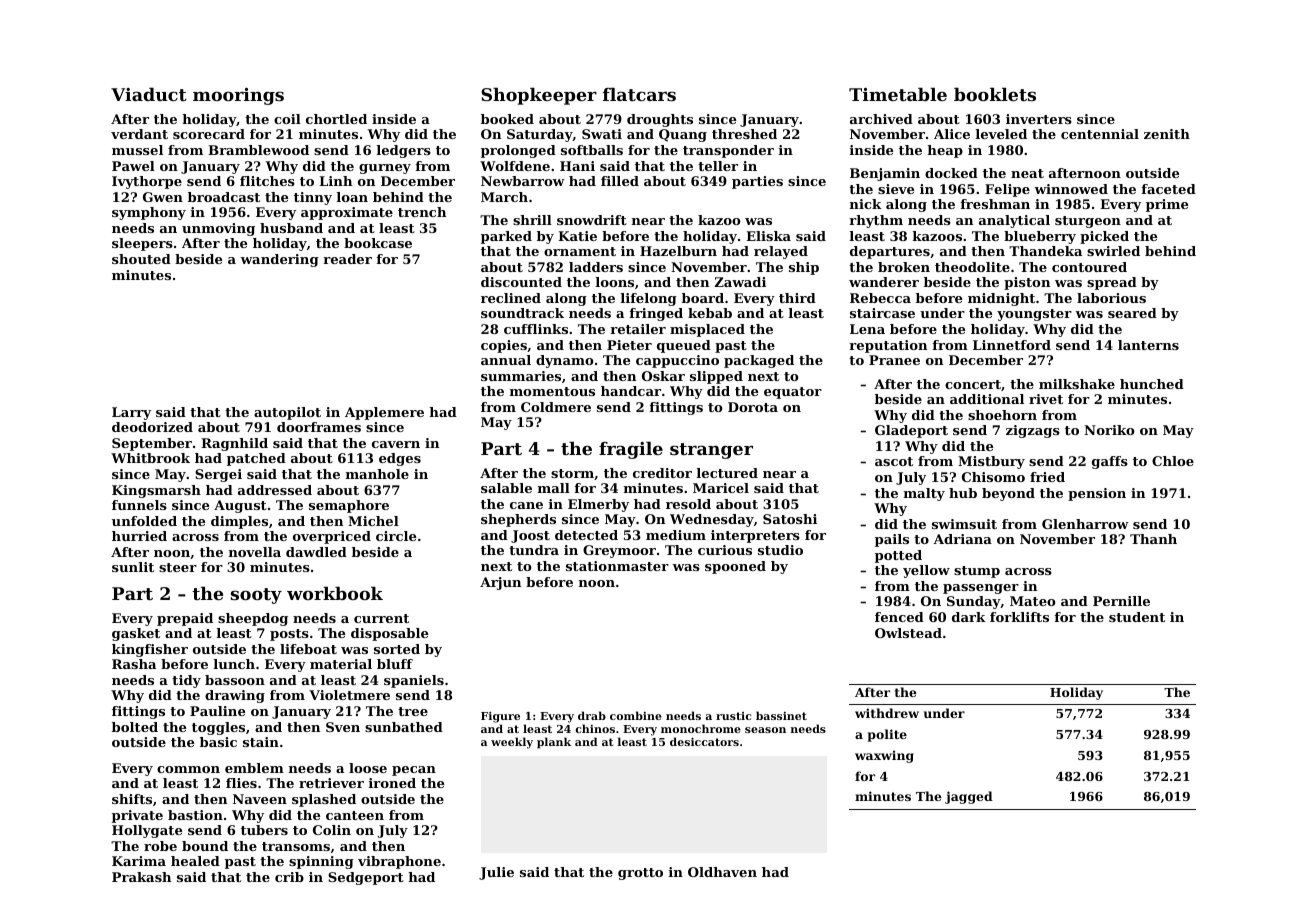  Describe the element at coordinates (987, 399) in the page. I see `additional` at that location.
